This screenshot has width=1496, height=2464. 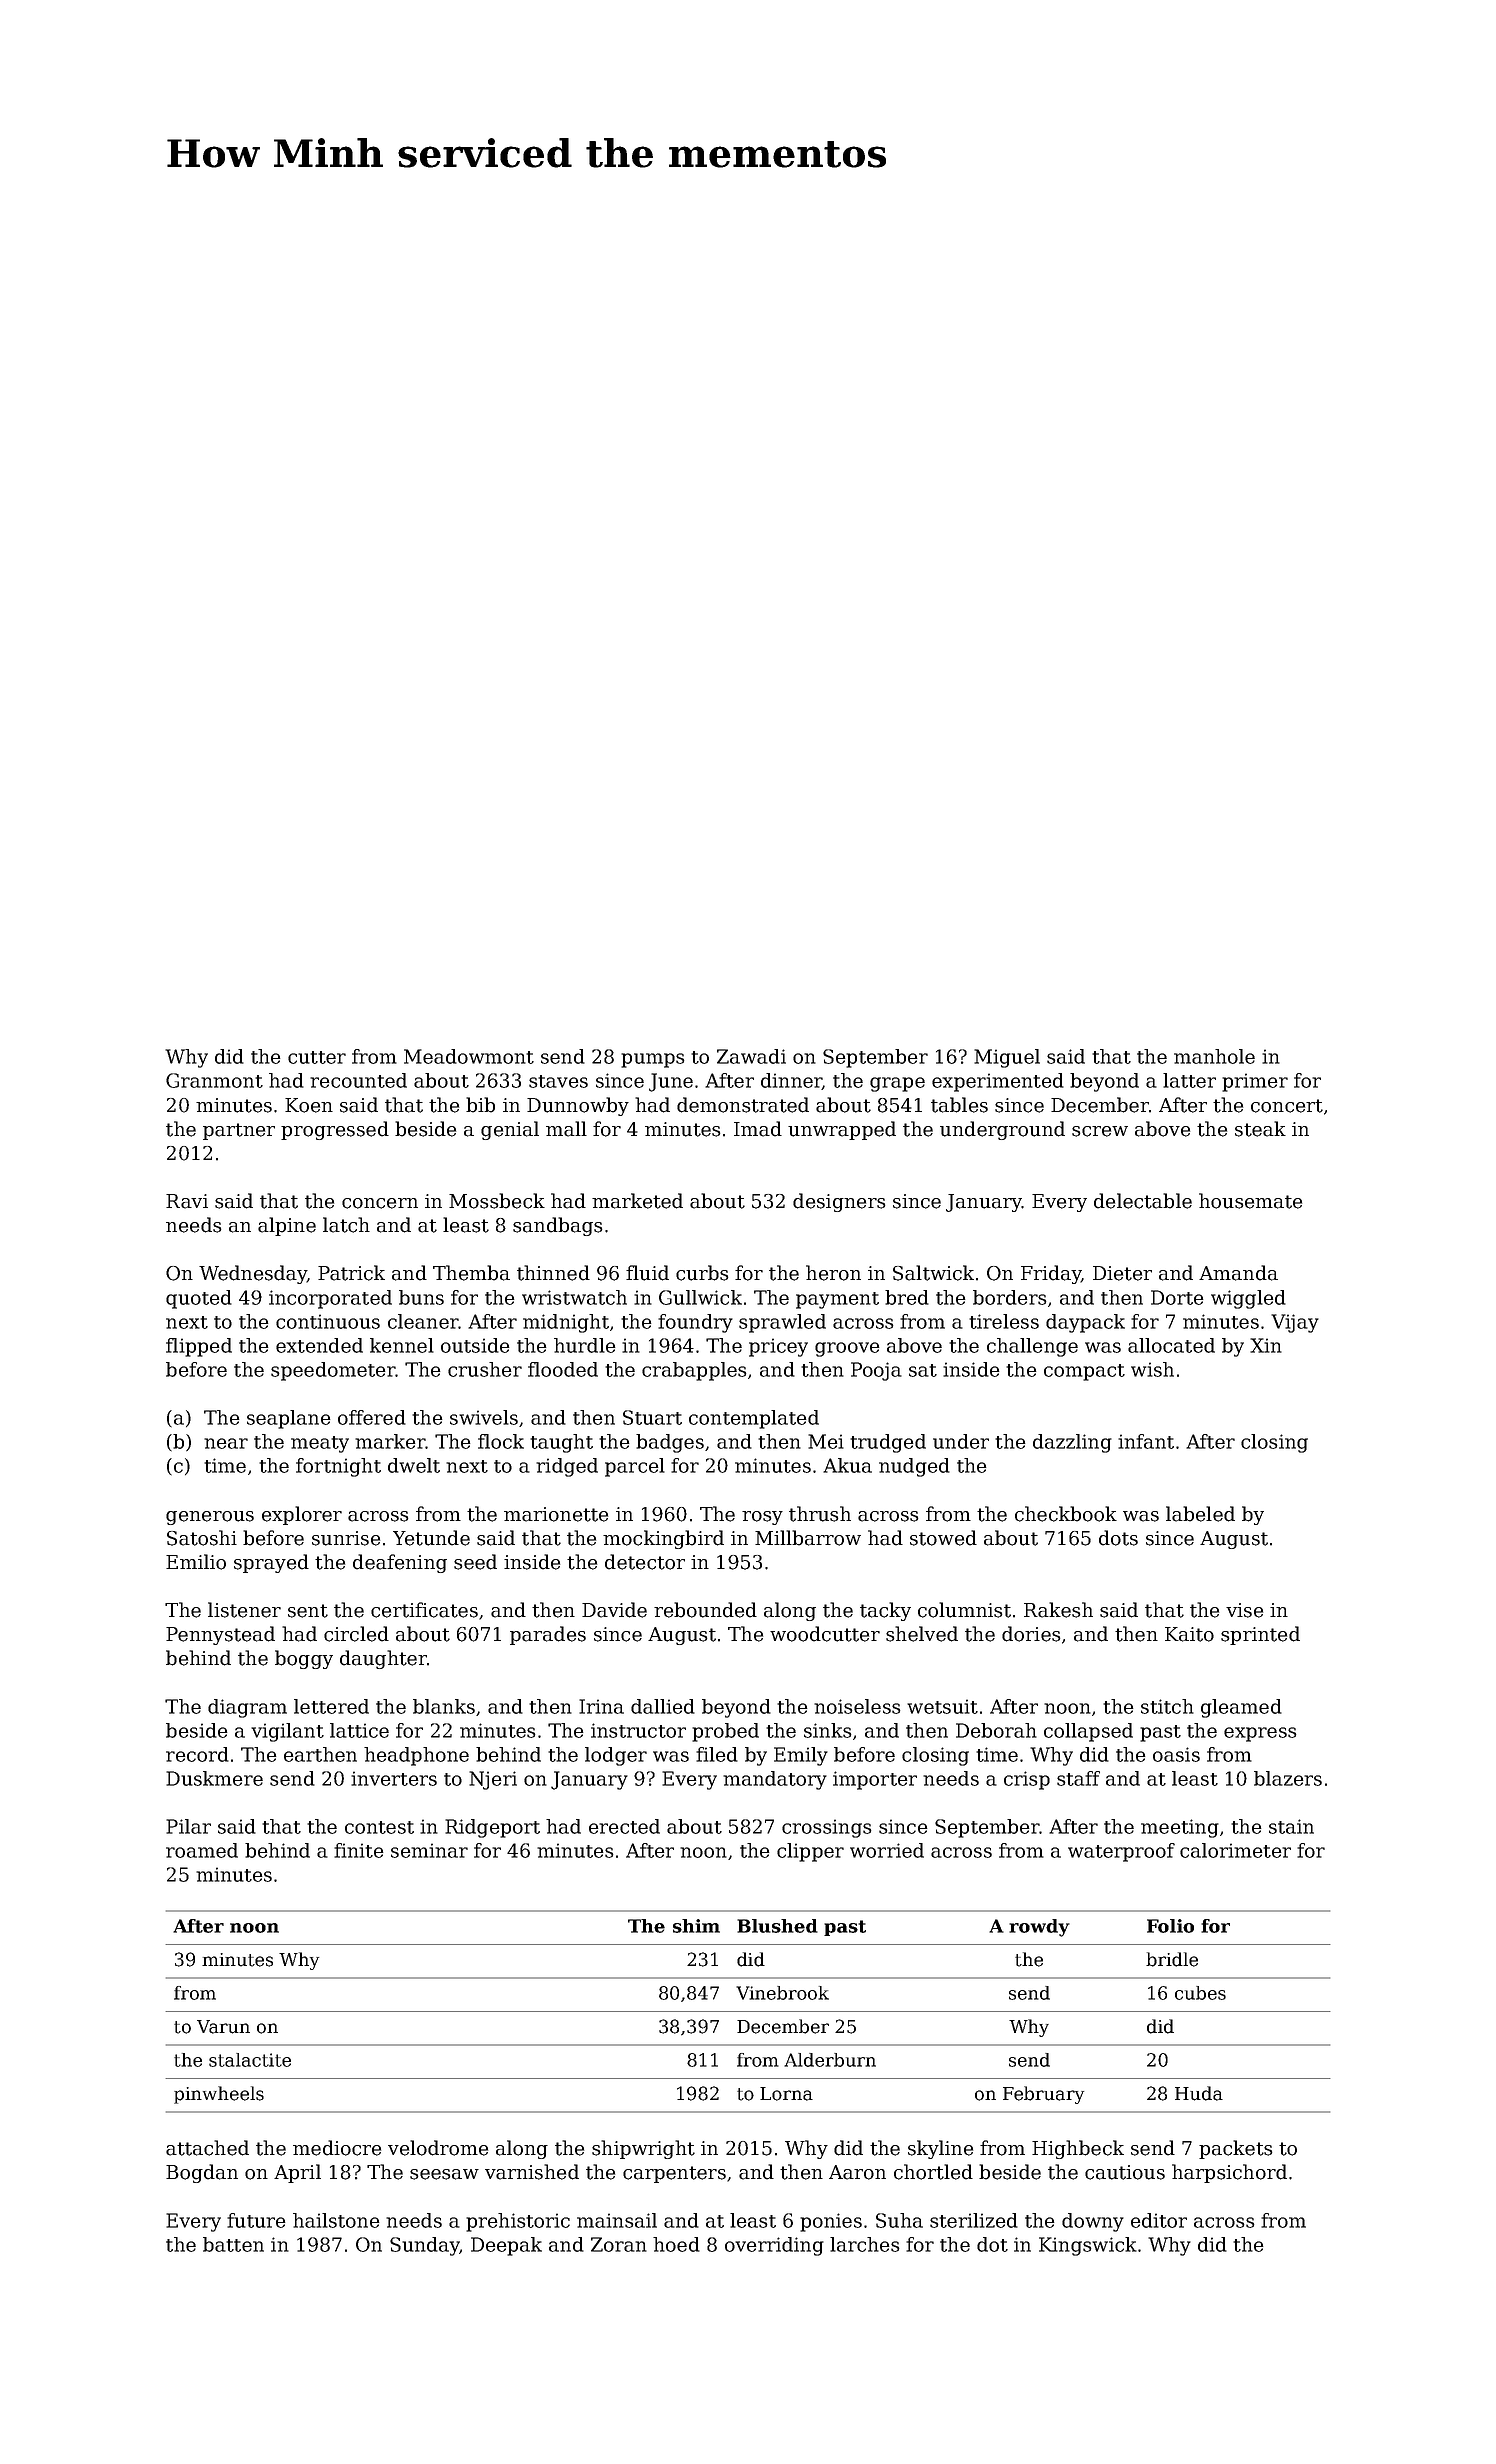 I want to click on manhole, so click(x=1214, y=1056).
